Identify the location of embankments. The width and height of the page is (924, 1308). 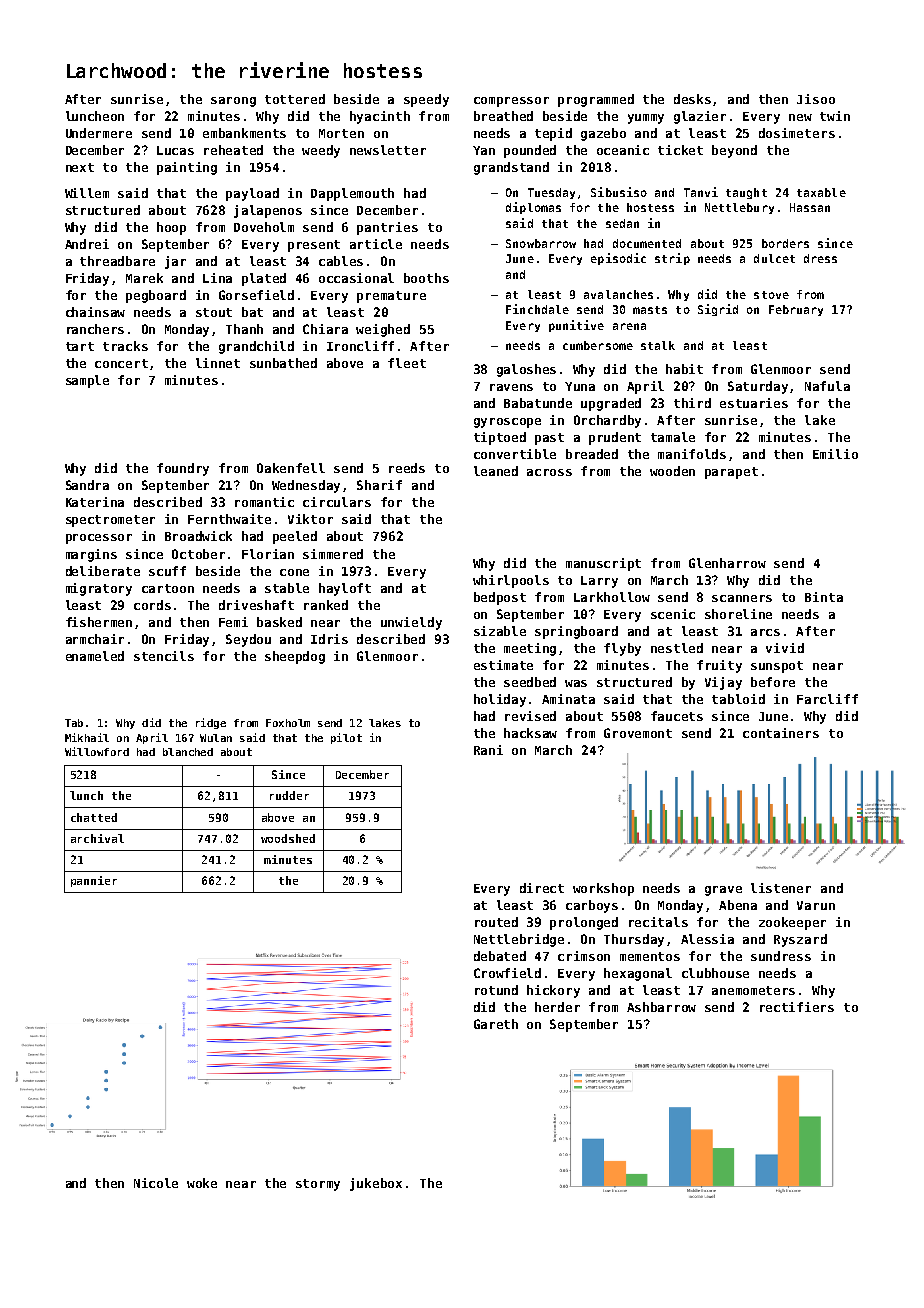
(244, 133).
